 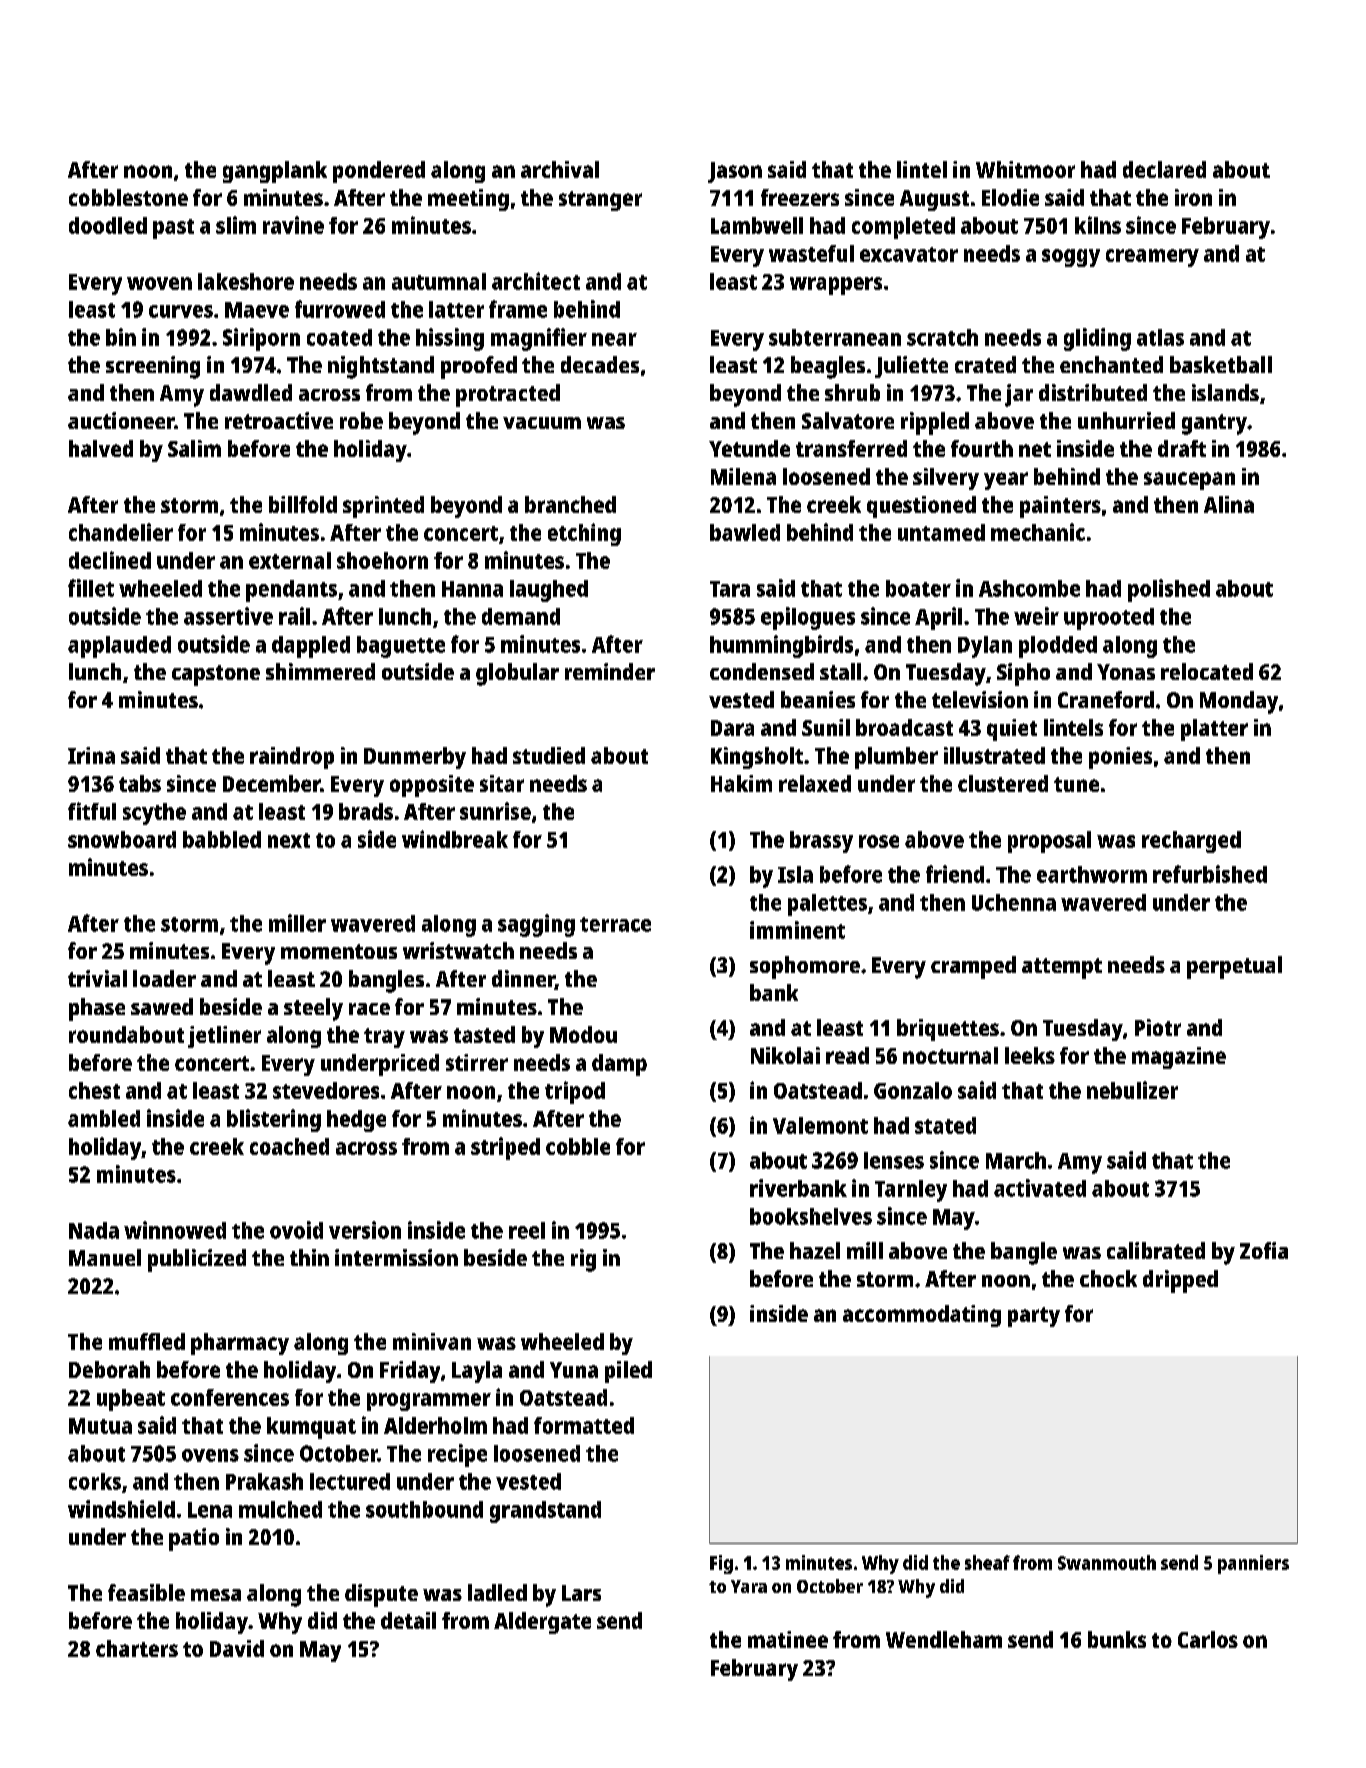 I want to click on branched, so click(x=570, y=504).
